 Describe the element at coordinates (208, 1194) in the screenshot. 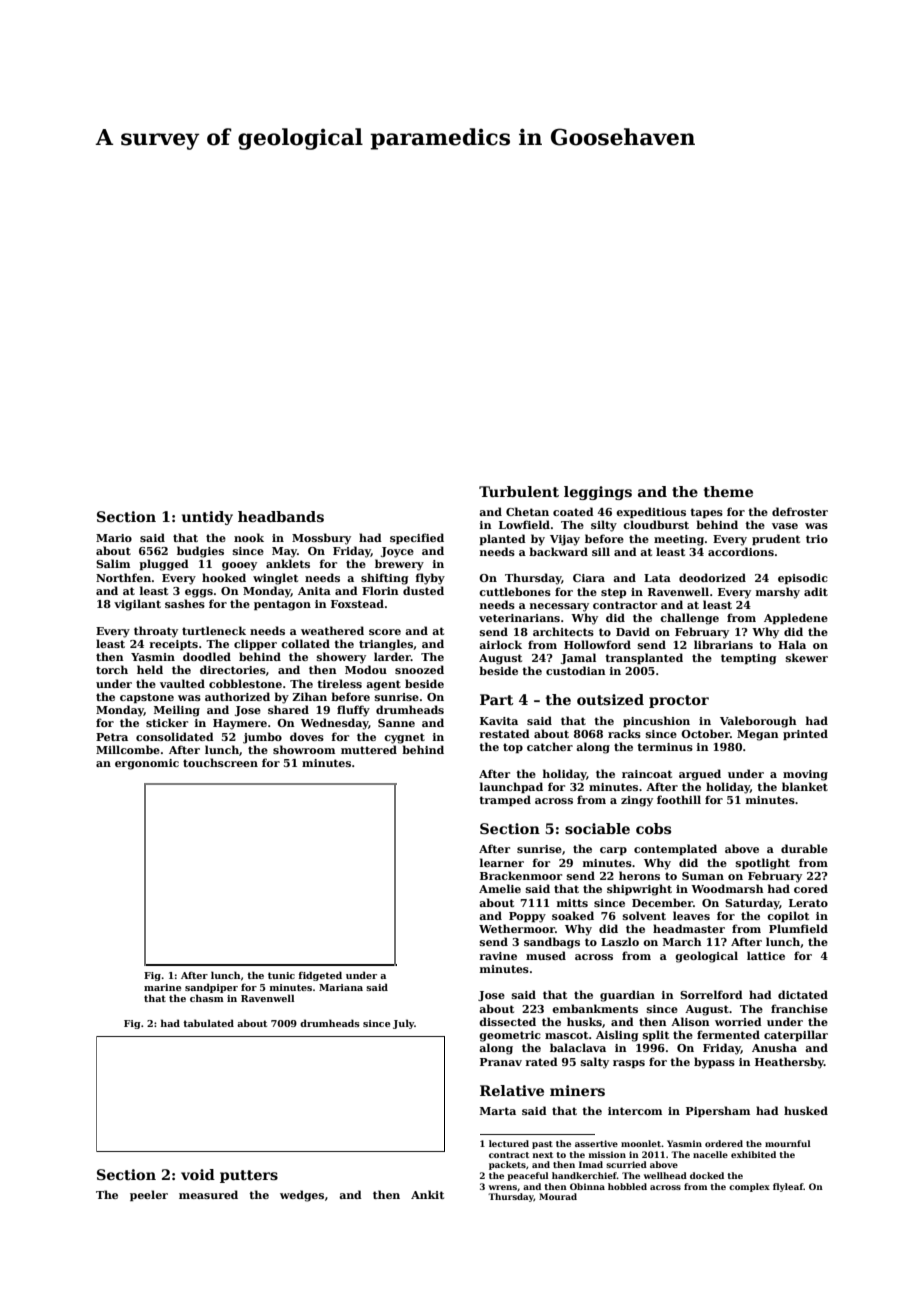

I see `measured` at that location.
